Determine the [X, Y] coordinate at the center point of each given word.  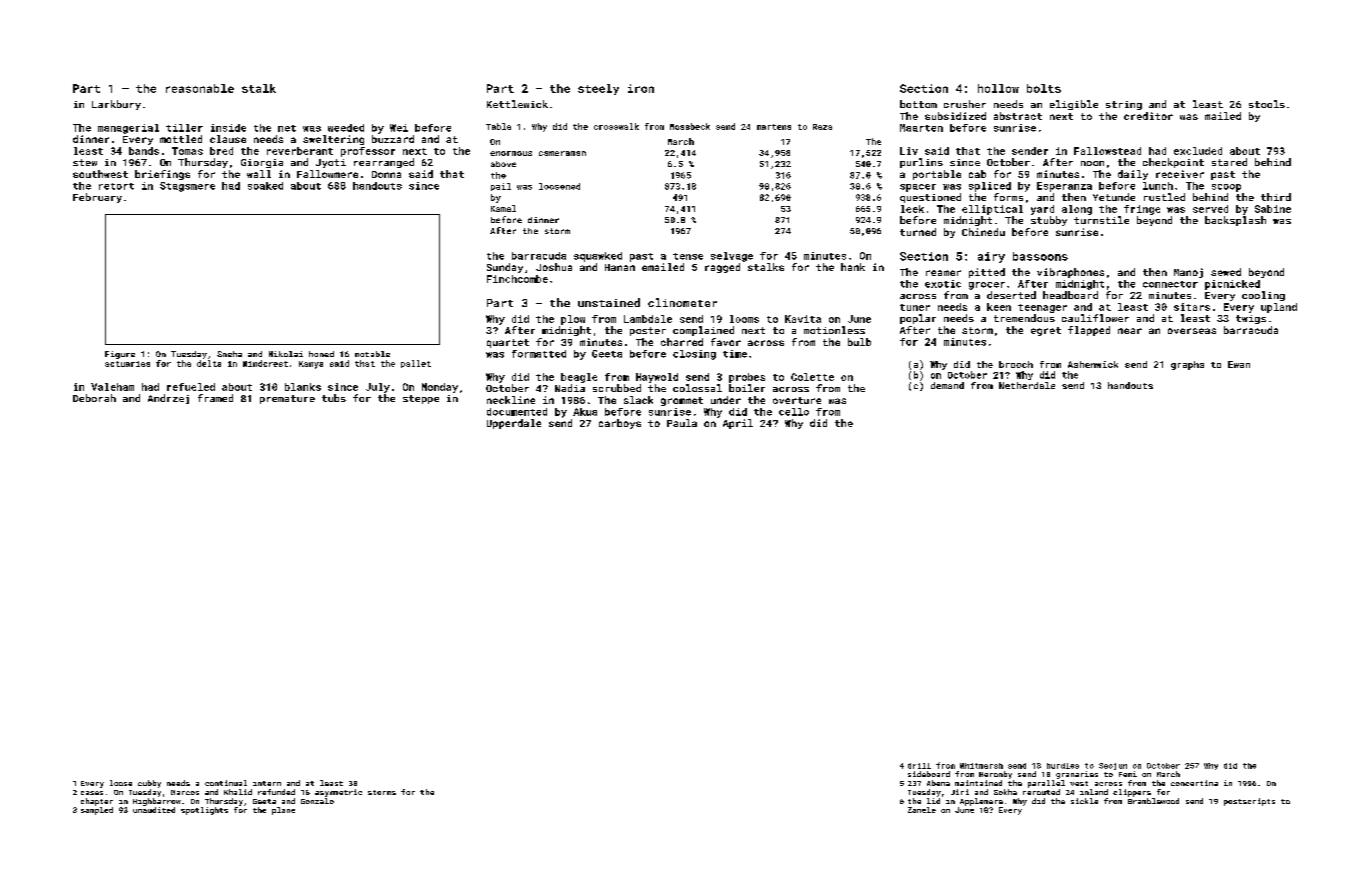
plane [283, 811]
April [738, 424]
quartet [508, 343]
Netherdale [1027, 385]
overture [797, 400]
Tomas [187, 151]
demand [947, 385]
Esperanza [1064, 187]
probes [747, 378]
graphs [1187, 365]
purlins [921, 163]
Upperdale [514, 424]
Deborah [94, 398]
